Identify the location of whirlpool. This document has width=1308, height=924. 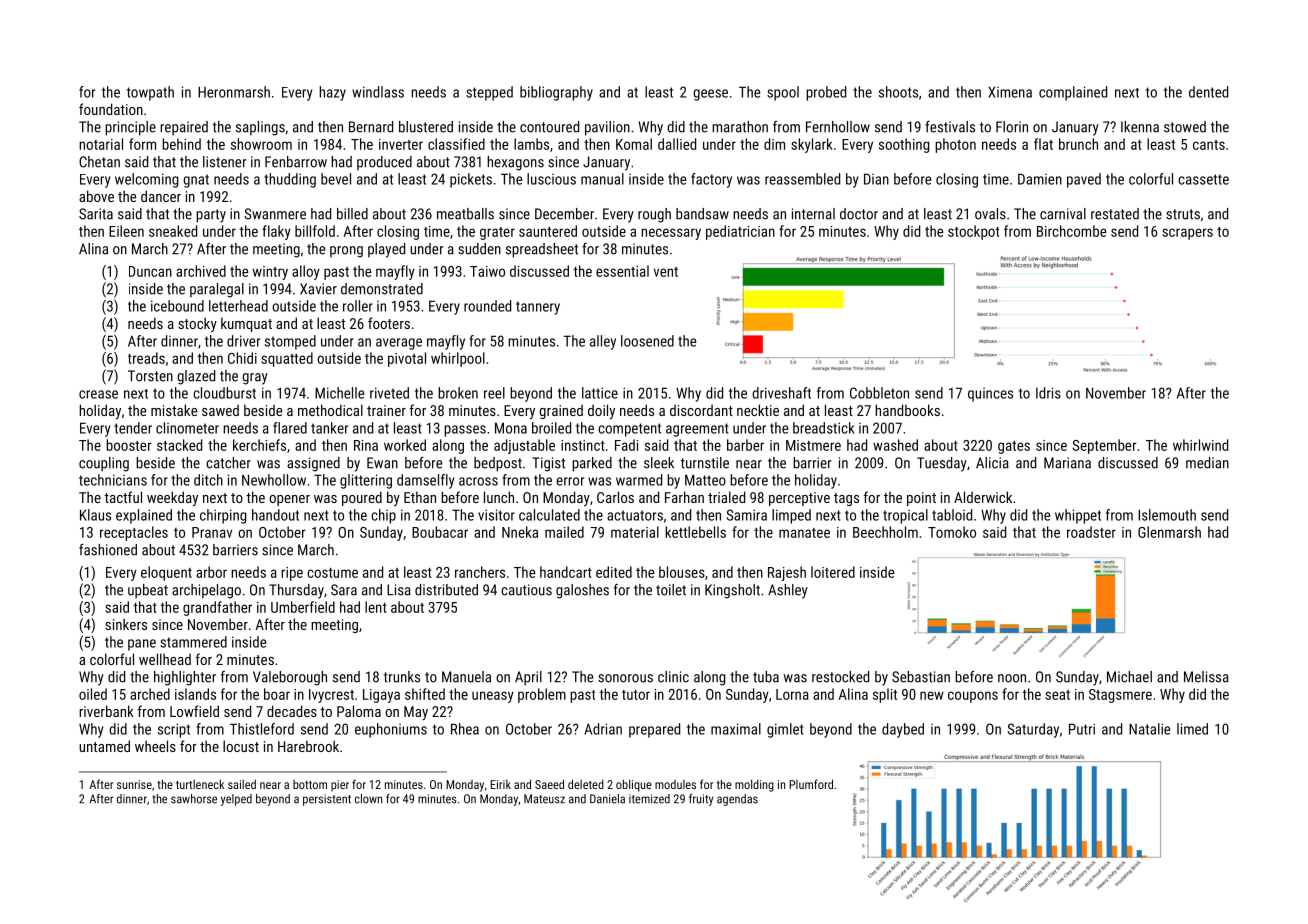
(458, 359).
